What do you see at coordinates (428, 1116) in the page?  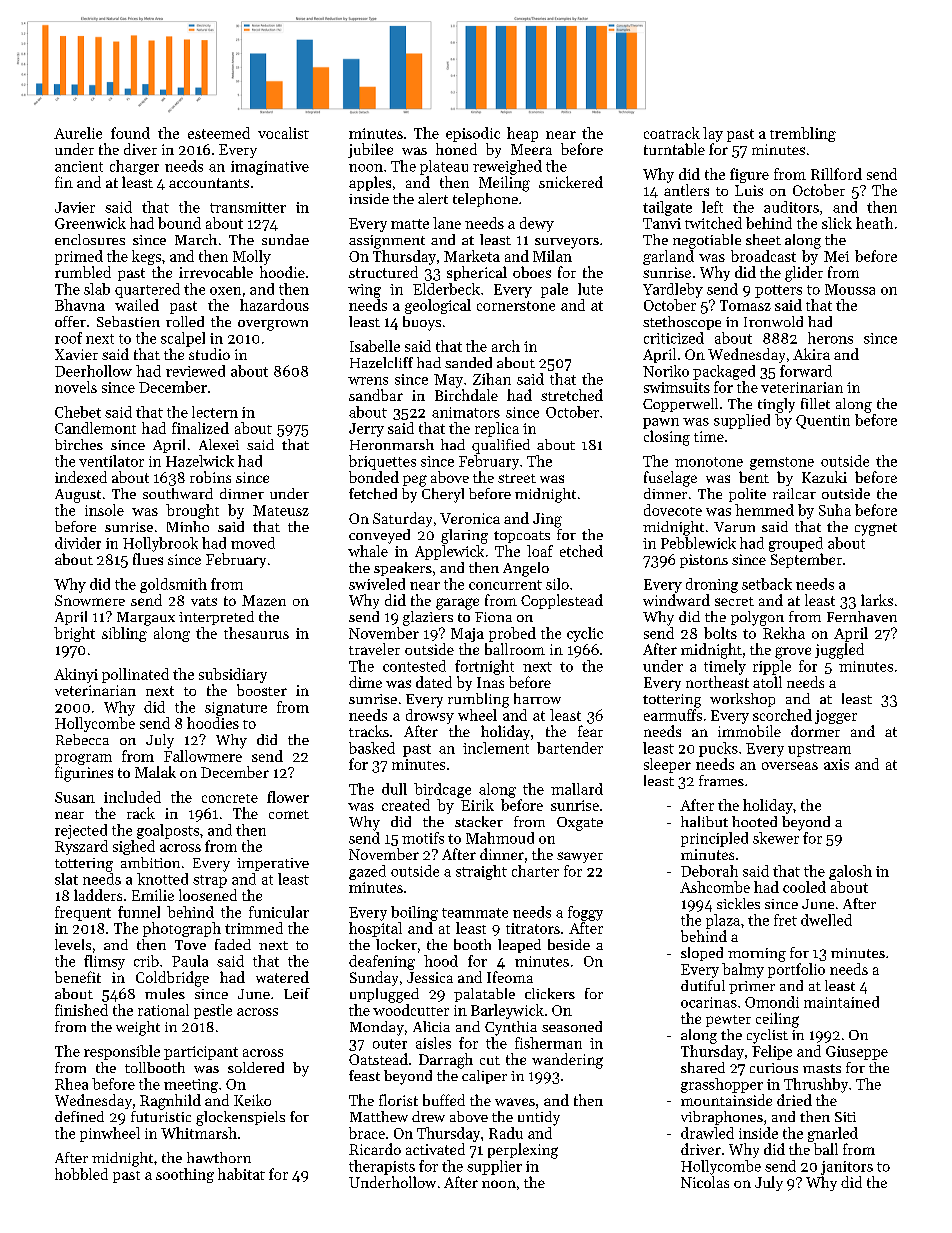 I see `drew` at bounding box center [428, 1116].
